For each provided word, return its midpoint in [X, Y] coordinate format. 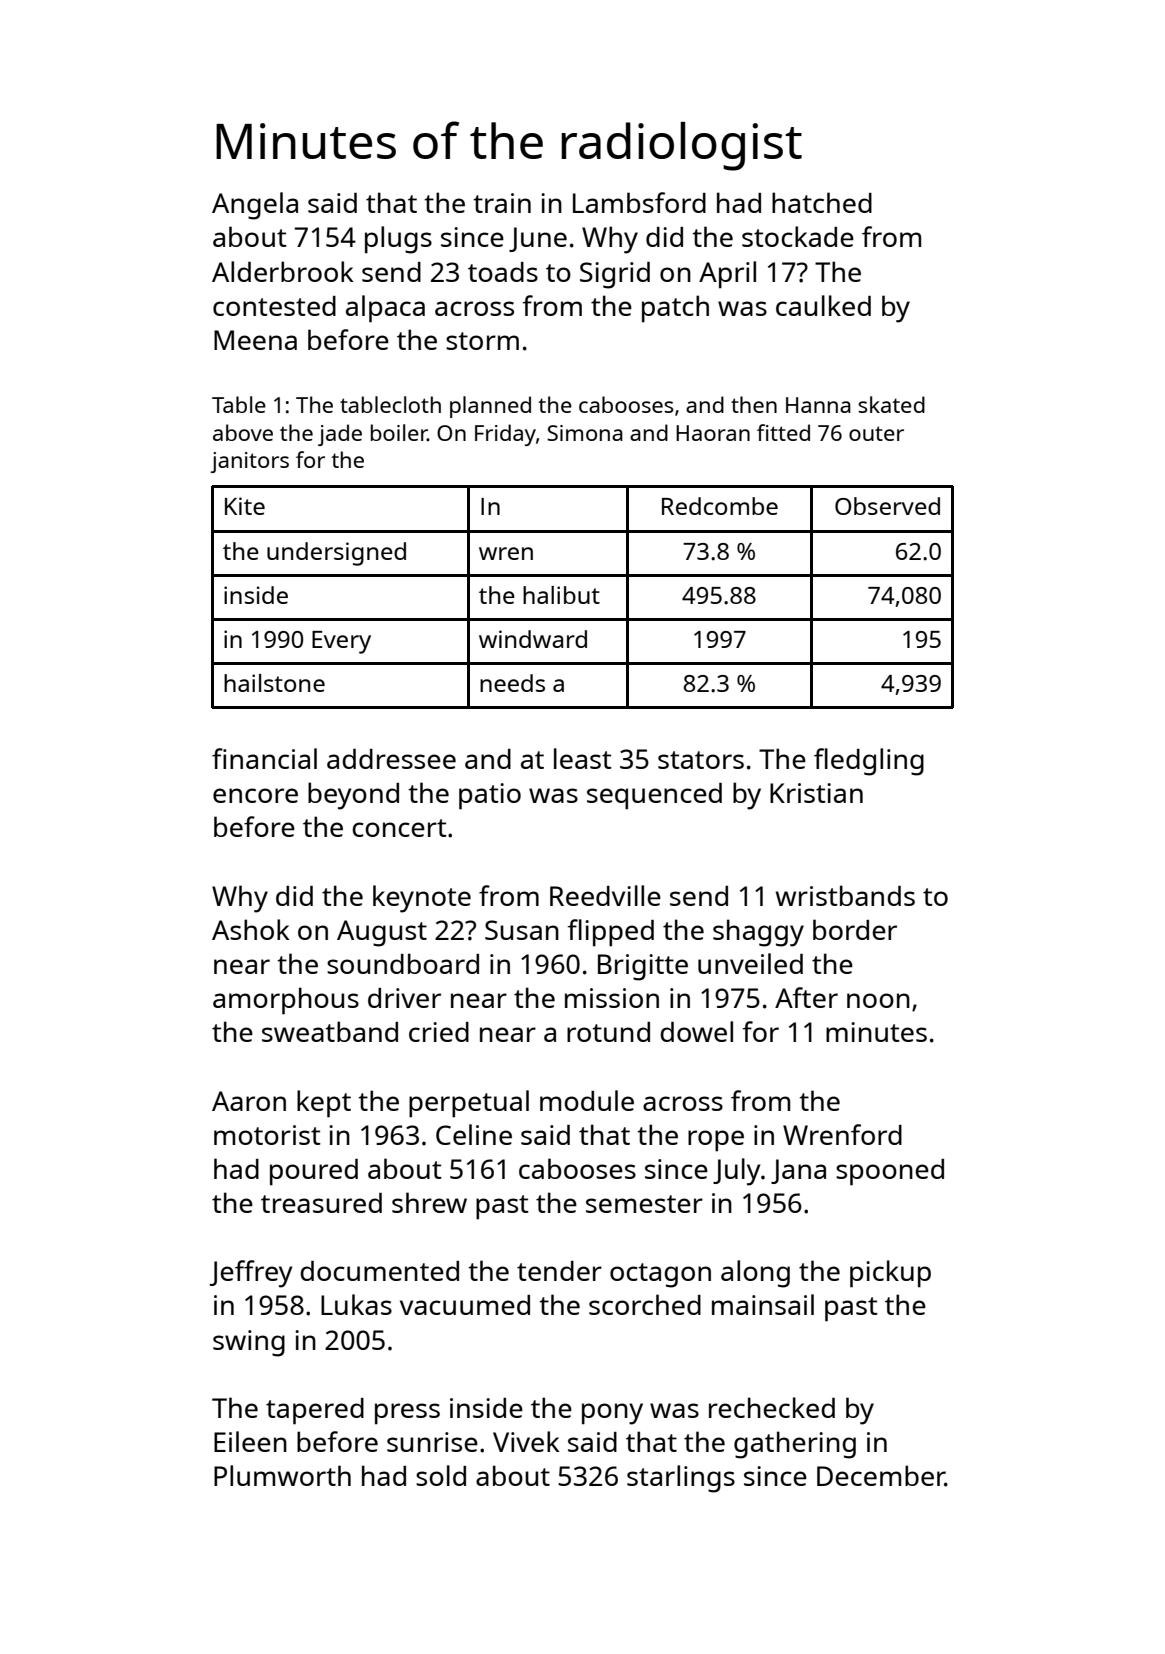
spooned [890, 1172]
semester [644, 1204]
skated [891, 404]
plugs [398, 240]
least [583, 758]
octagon [660, 1275]
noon [878, 1000]
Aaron [249, 1101]
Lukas [356, 1304]
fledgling [869, 762]
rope [716, 1141]
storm [482, 341]
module [587, 1100]
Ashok [251, 929]
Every [341, 642]
